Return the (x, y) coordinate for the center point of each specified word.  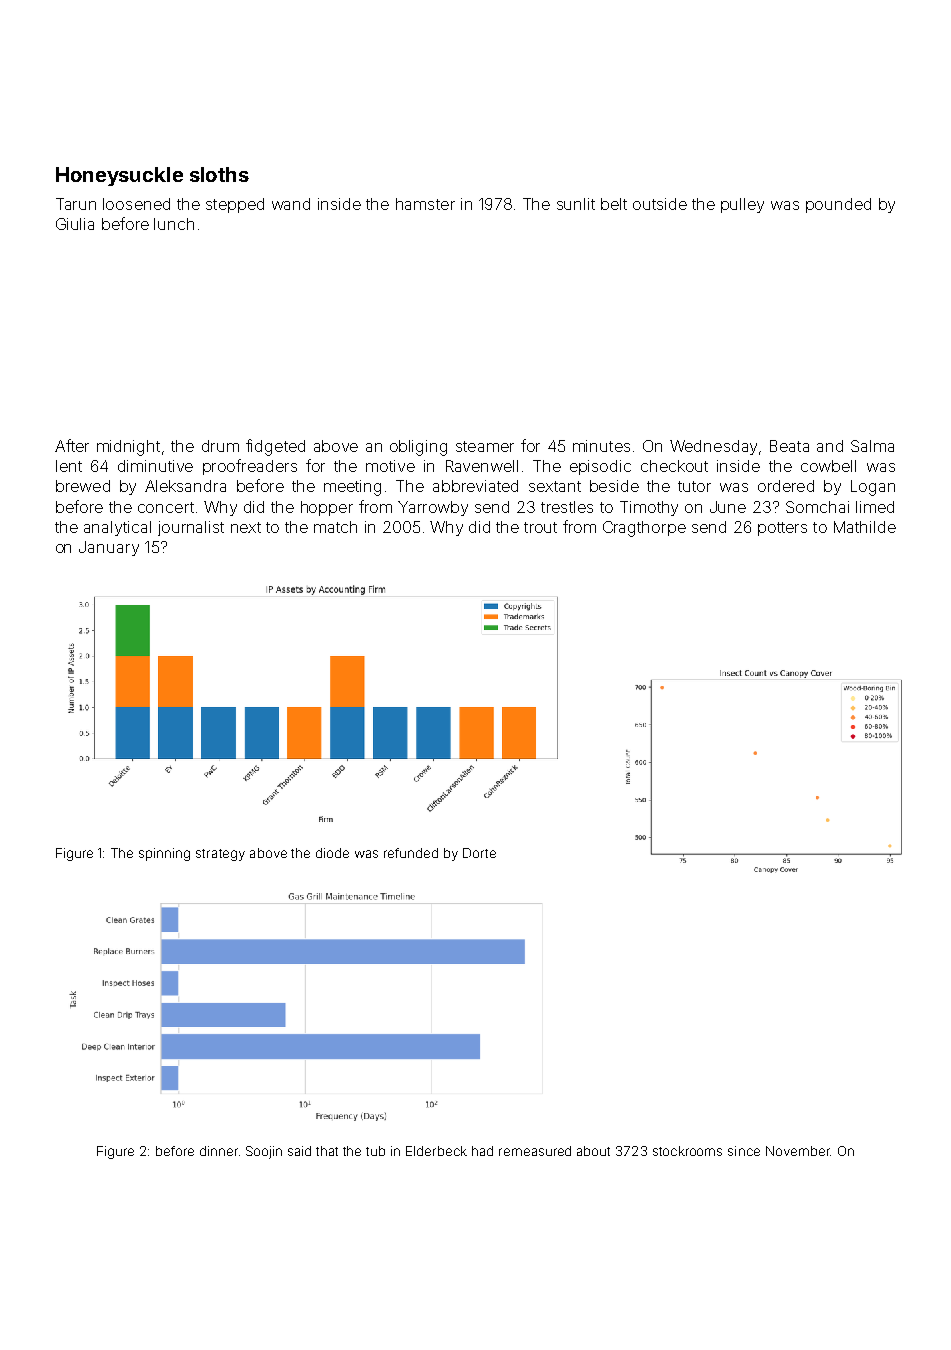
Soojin (264, 1152)
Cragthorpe (644, 529)
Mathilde (865, 527)
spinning (164, 854)
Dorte (479, 853)
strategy (220, 855)
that (327, 1151)
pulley (742, 205)
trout (540, 527)
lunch (174, 224)
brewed (83, 486)
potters (782, 529)
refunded (411, 853)
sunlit (576, 204)
